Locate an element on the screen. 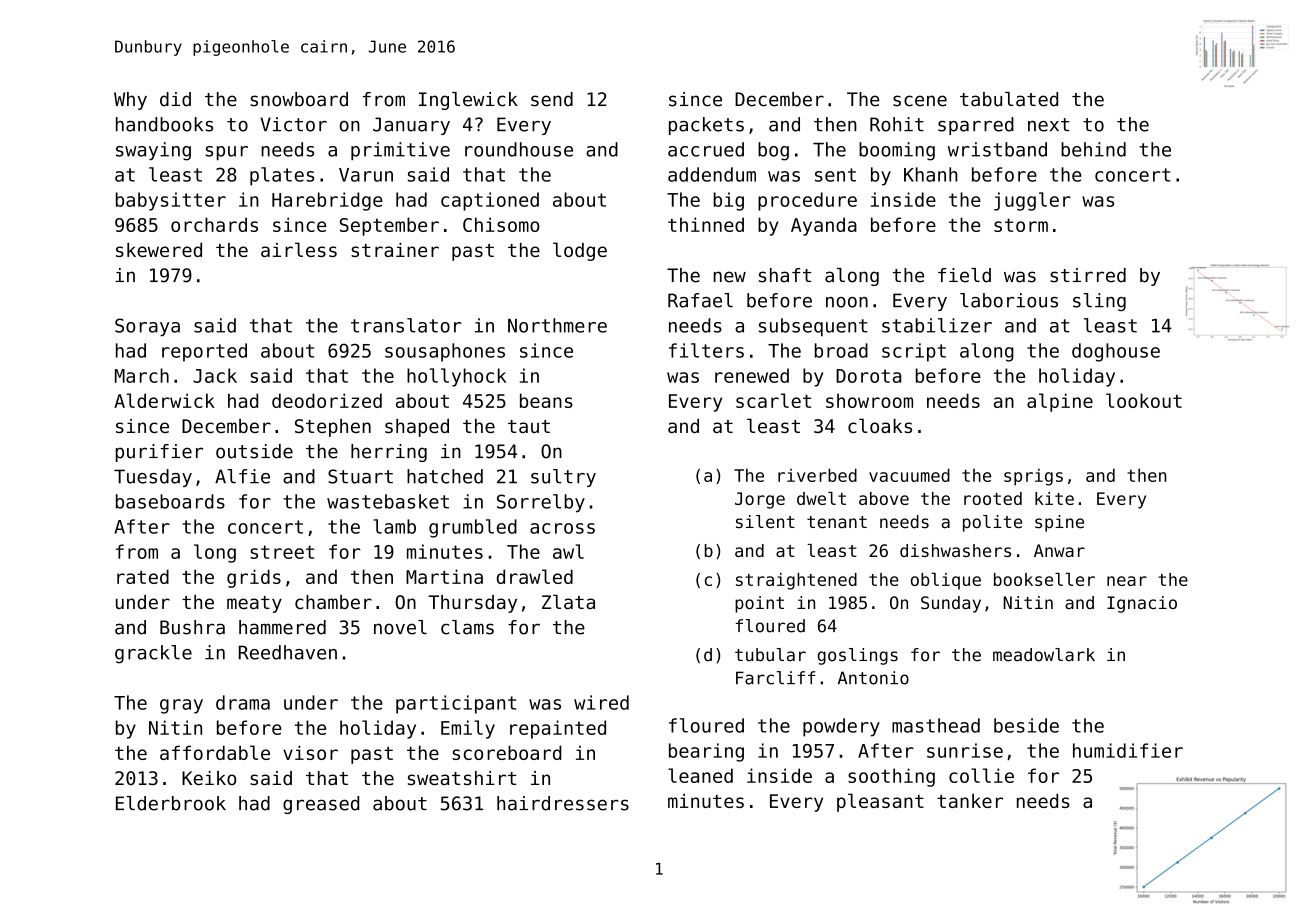 Image resolution: width=1308 pixels, height=924 pixels. tabulated is located at coordinates (1009, 99).
